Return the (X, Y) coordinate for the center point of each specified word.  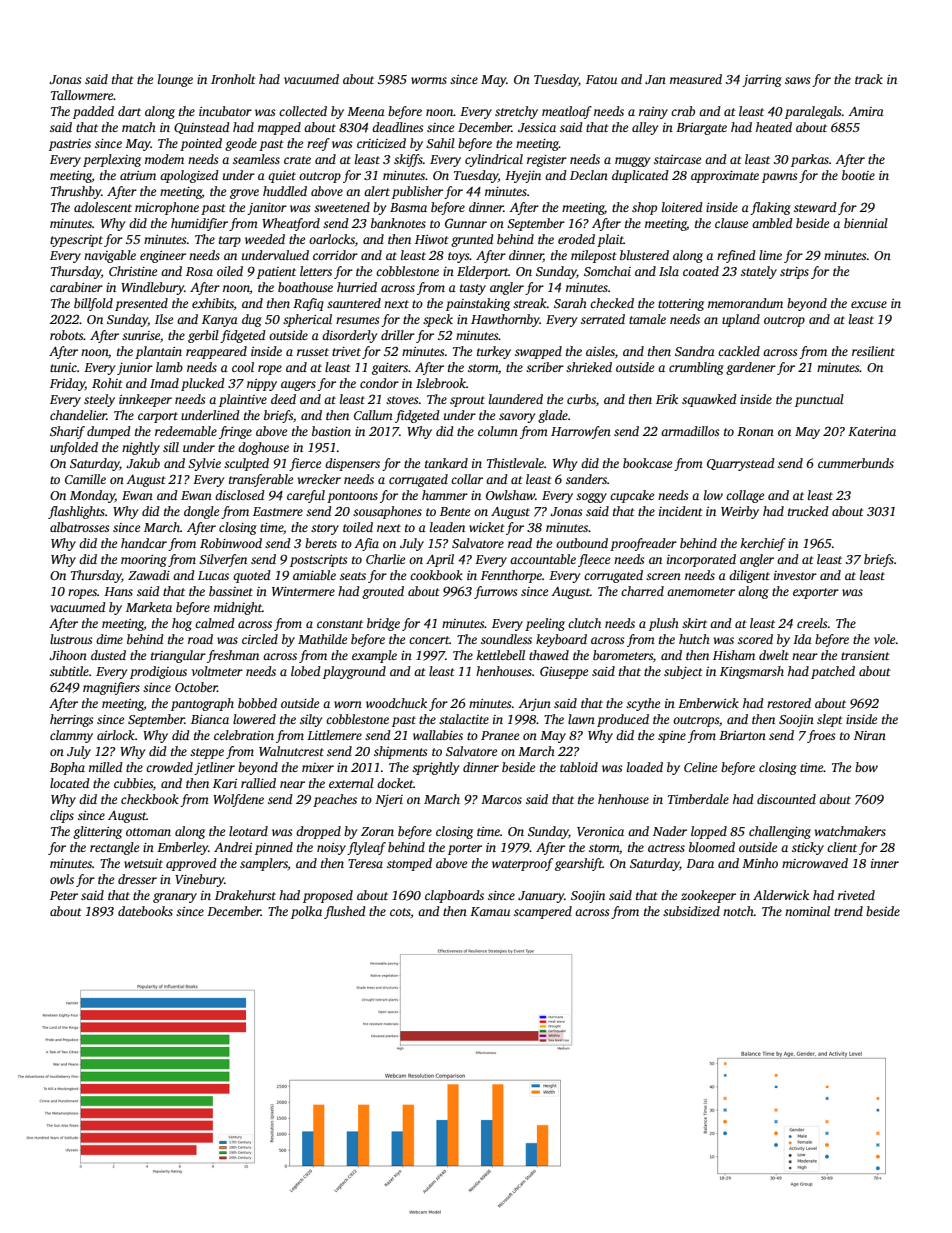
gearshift (579, 864)
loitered (682, 207)
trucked (808, 511)
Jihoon (68, 655)
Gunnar (466, 223)
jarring (762, 81)
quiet (282, 177)
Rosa (199, 271)
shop (644, 208)
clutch (584, 623)
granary (175, 898)
